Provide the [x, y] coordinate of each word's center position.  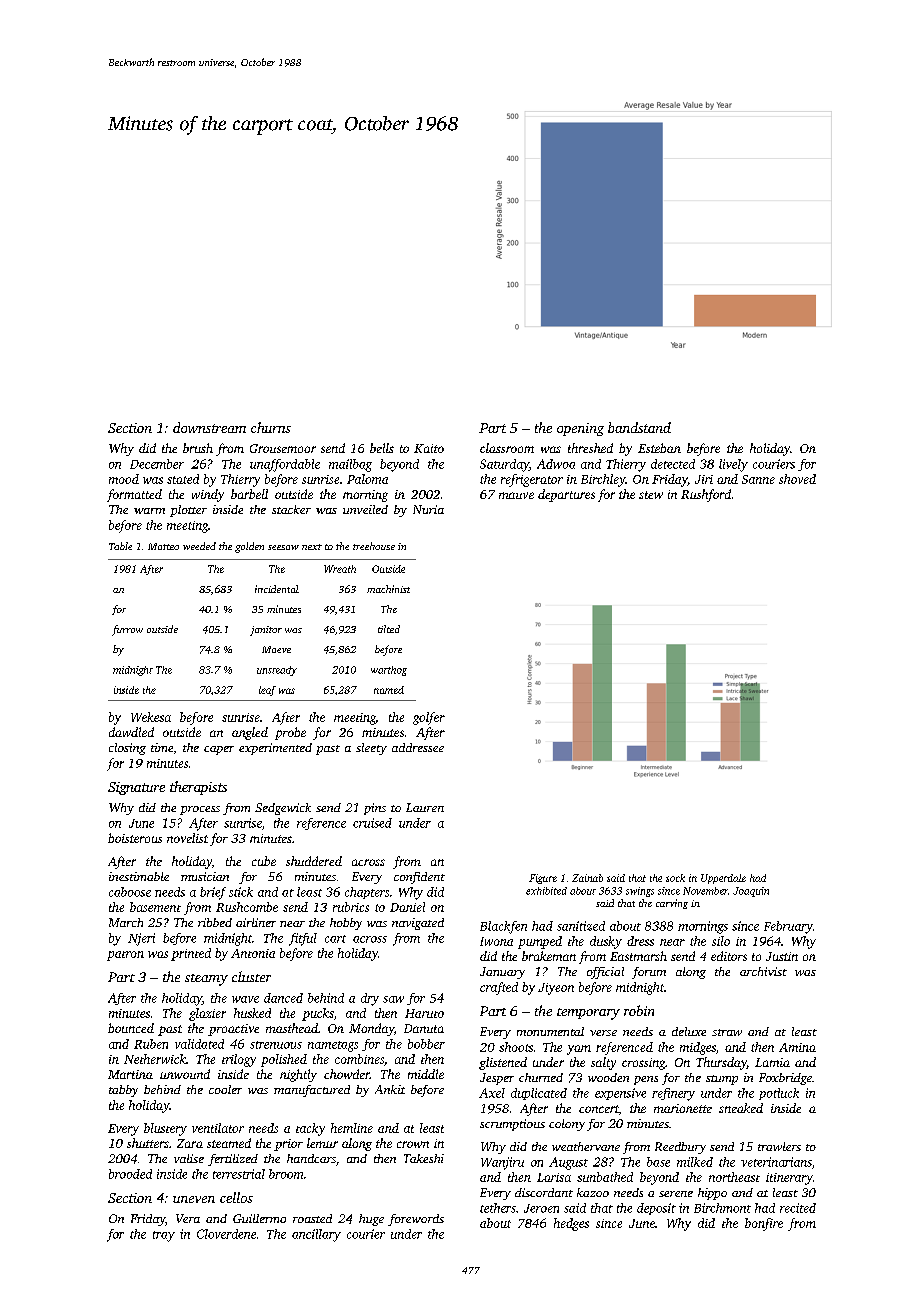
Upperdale [723, 879]
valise [189, 1158]
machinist [388, 589]
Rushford [706, 495]
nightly [298, 1075]
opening [580, 429]
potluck [779, 1094]
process [200, 810]
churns [271, 427]
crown [413, 1144]
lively [733, 465]
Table [120, 546]
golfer [429, 718]
